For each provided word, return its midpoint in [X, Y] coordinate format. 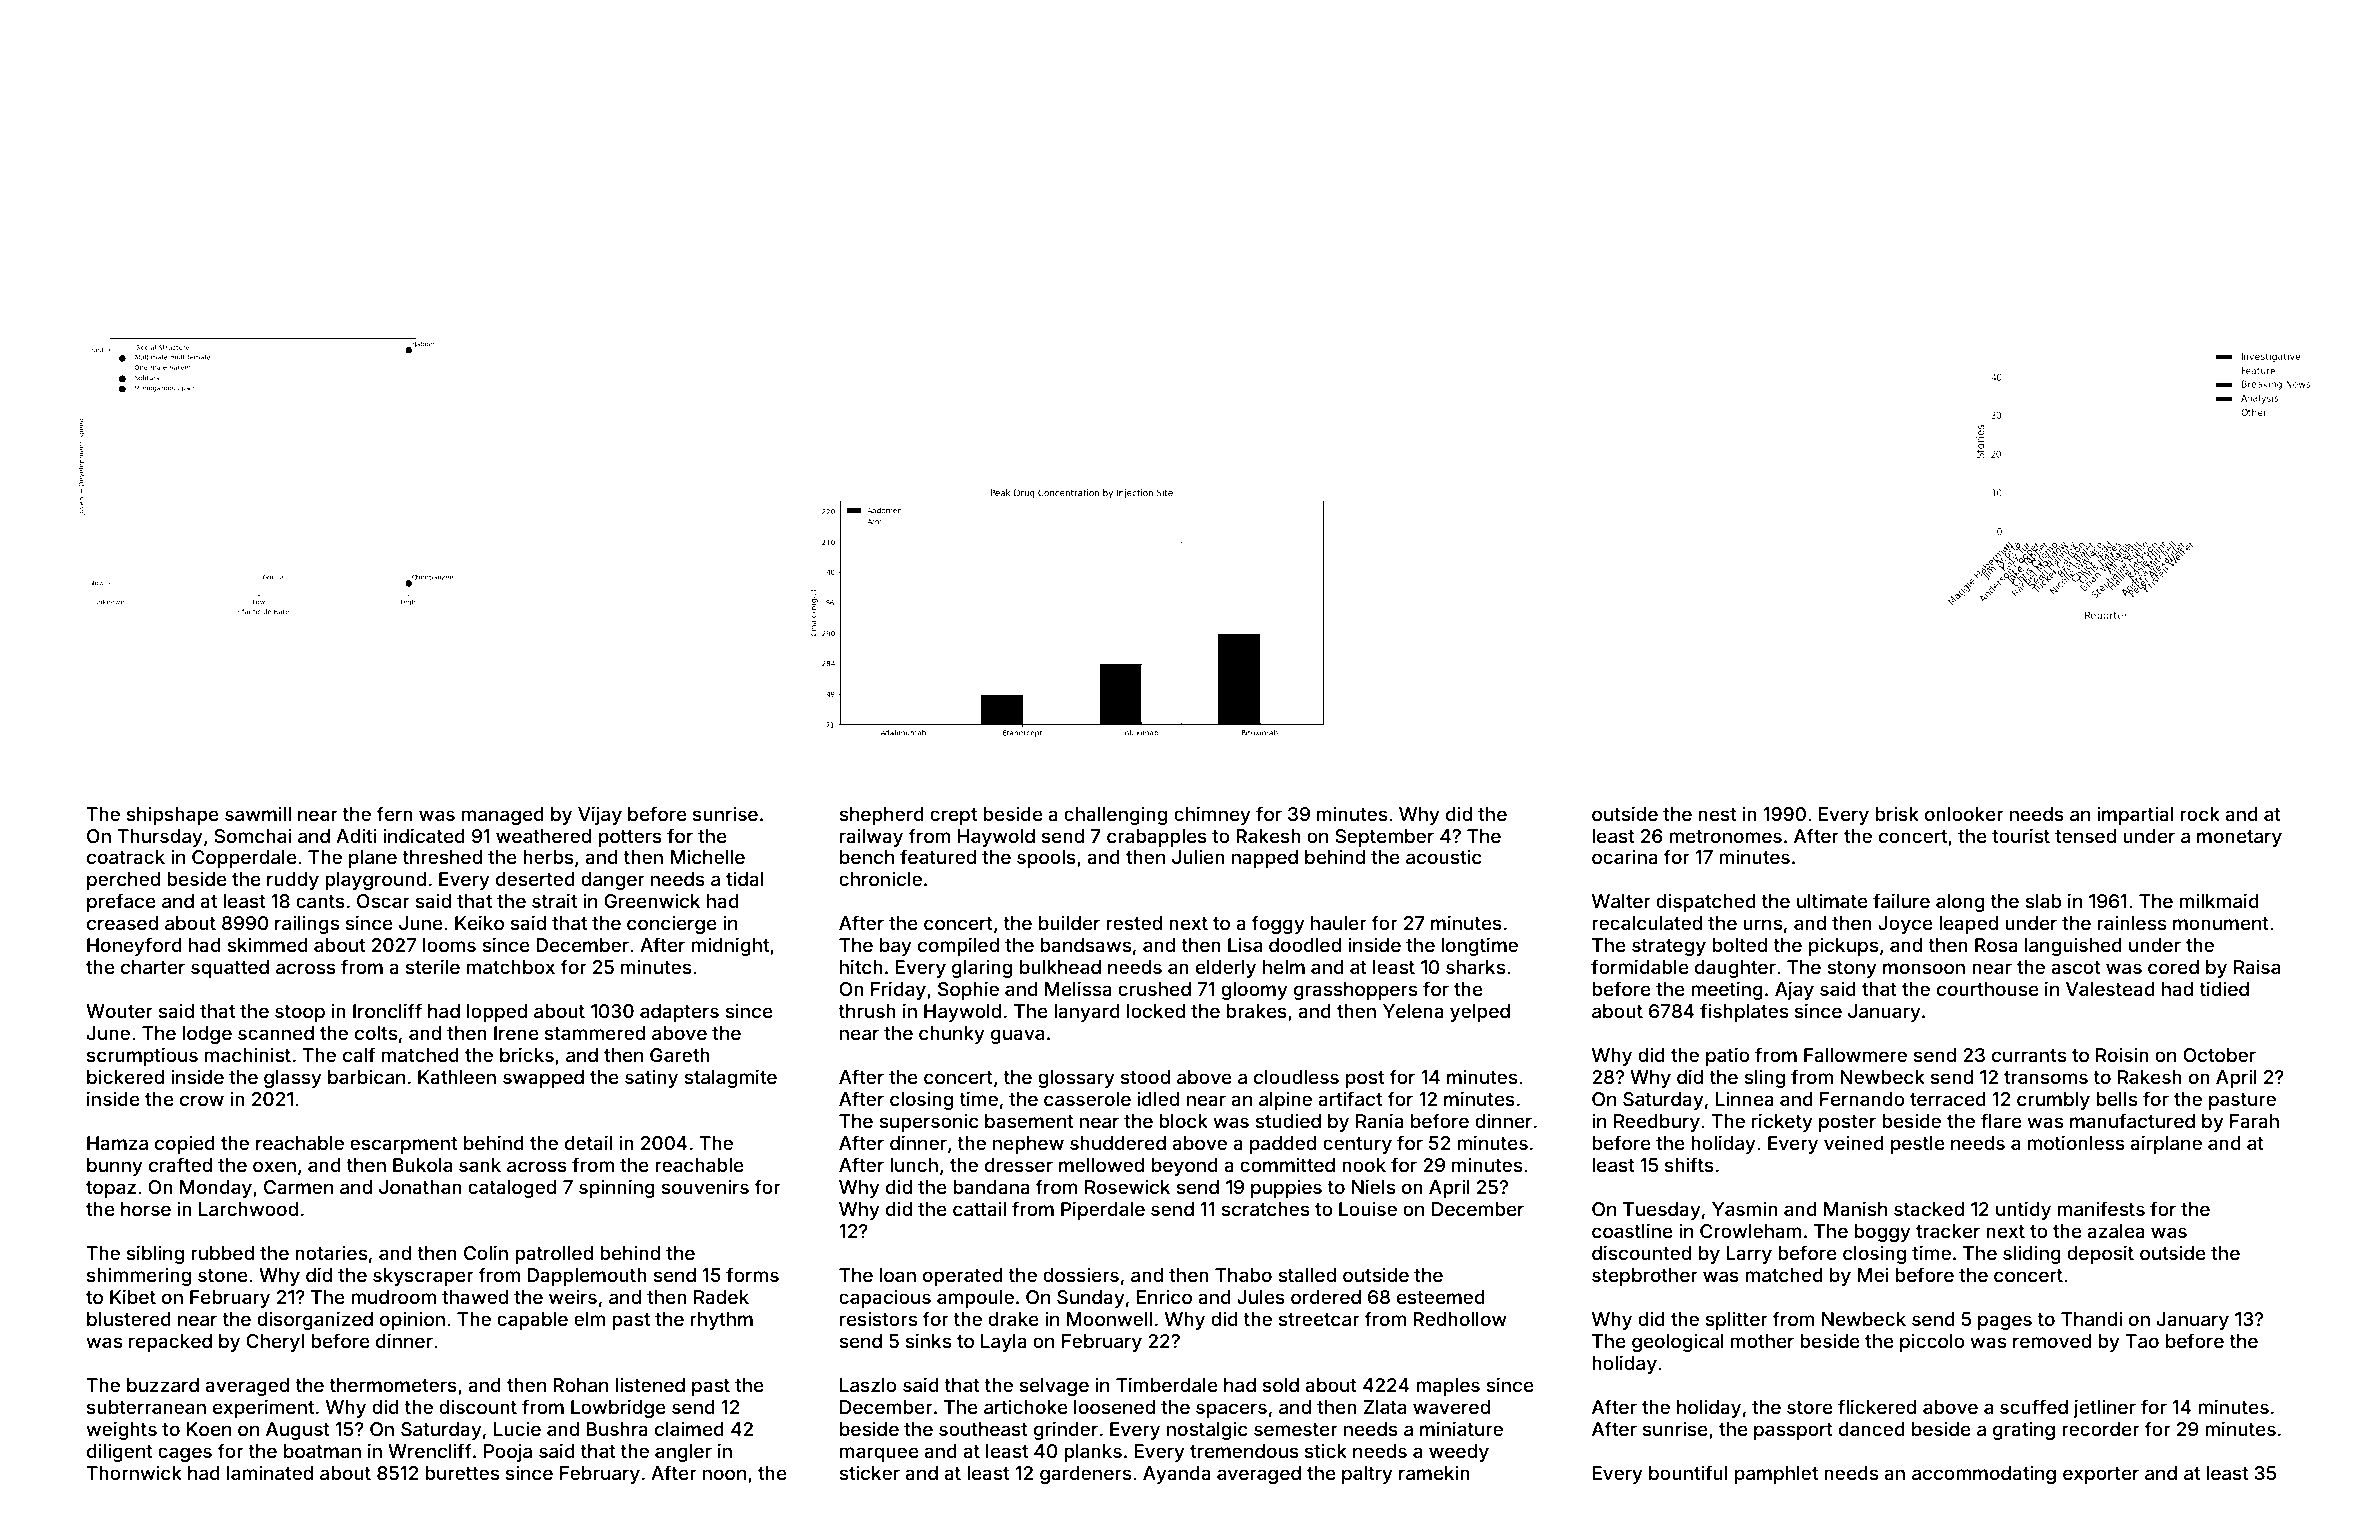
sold [1281, 1385]
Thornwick [134, 1473]
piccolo [1932, 1343]
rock [2200, 814]
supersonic [929, 1122]
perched [123, 881]
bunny [115, 1167]
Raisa [2257, 967]
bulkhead [1060, 967]
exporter [2101, 1475]
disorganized [315, 1320]
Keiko [479, 922]
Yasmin [1745, 1209]
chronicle [880, 878]
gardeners [1085, 1475]
